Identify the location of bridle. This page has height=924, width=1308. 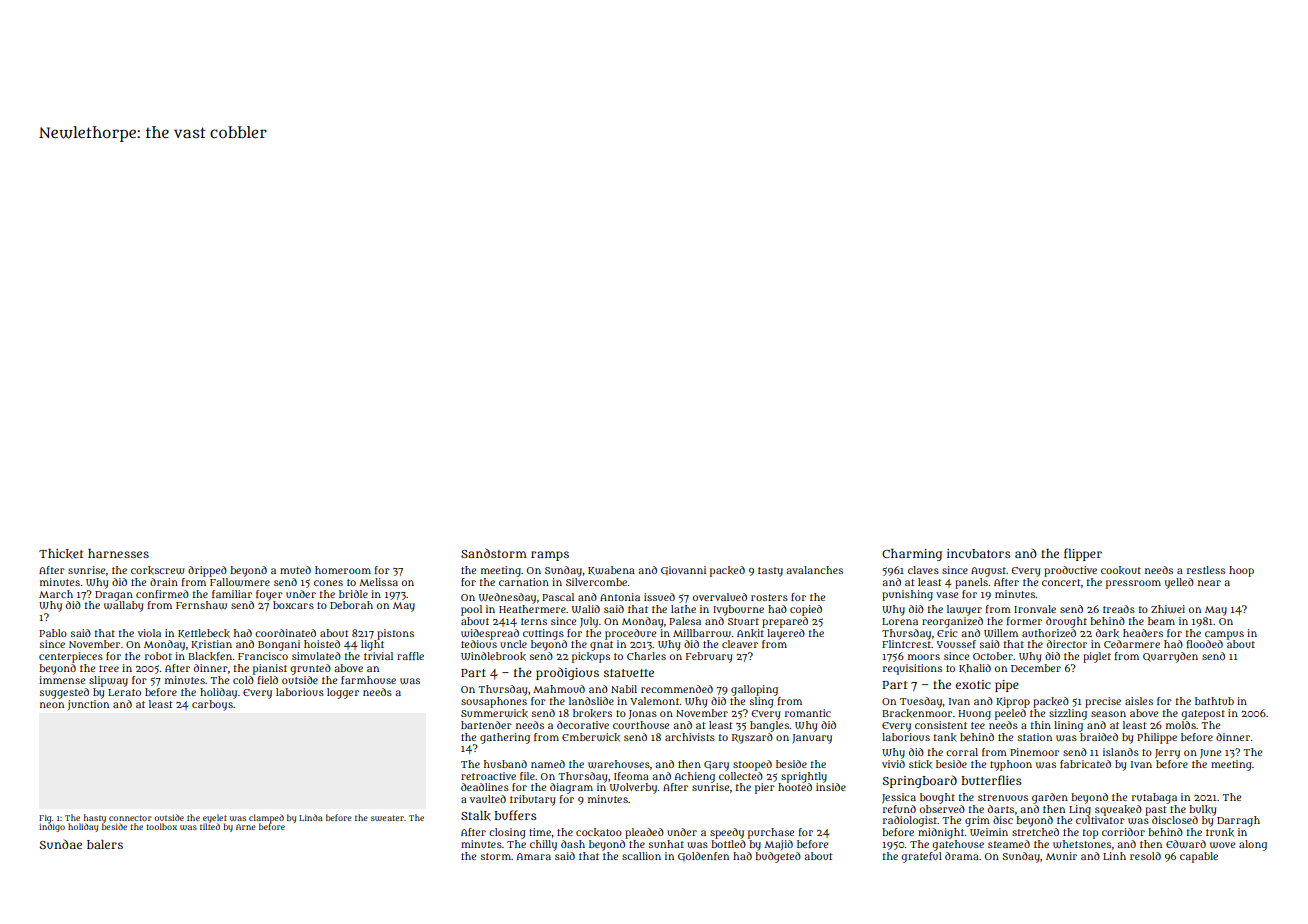
(353, 594).
